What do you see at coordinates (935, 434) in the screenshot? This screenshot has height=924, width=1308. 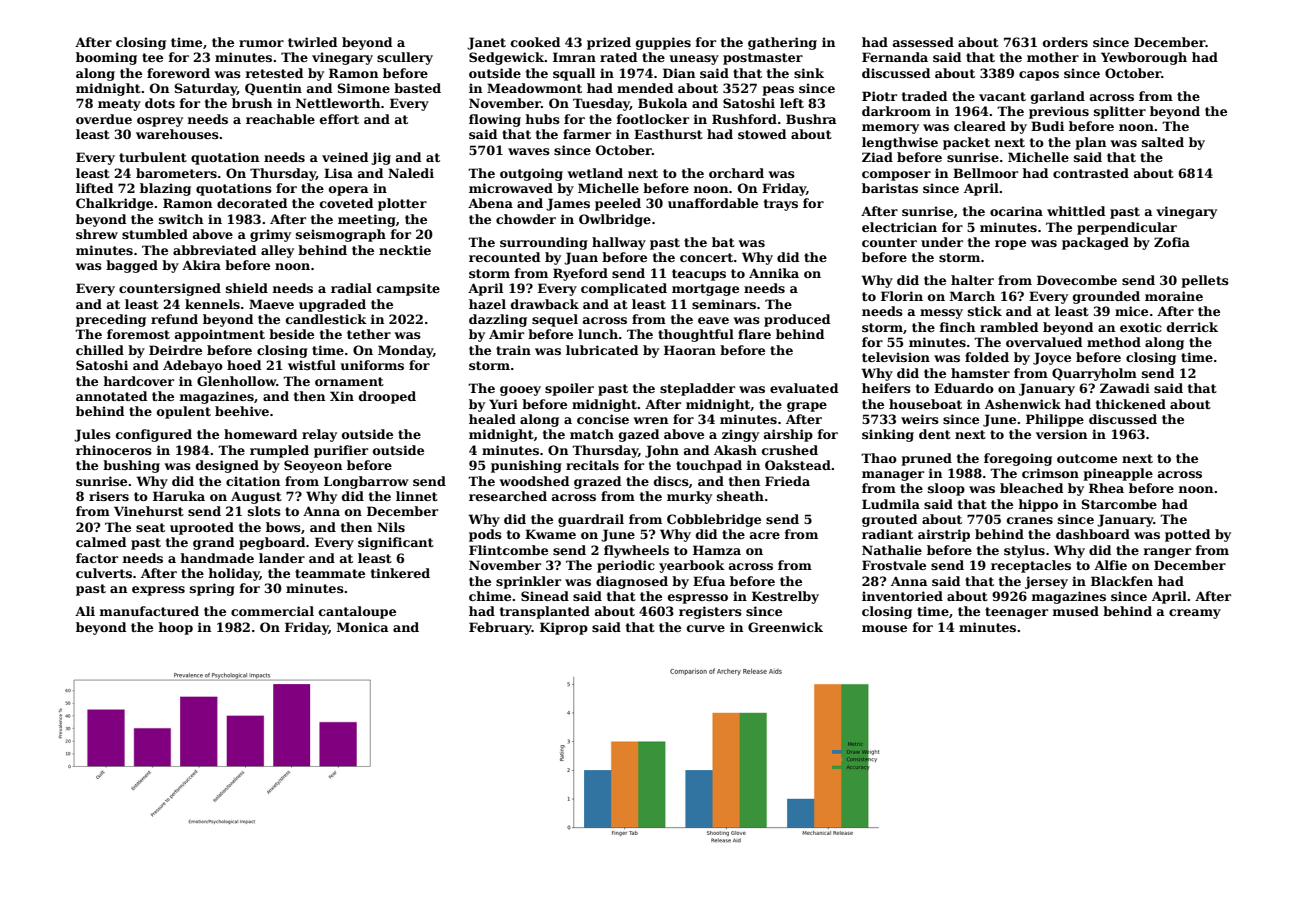 I see `dent` at bounding box center [935, 434].
